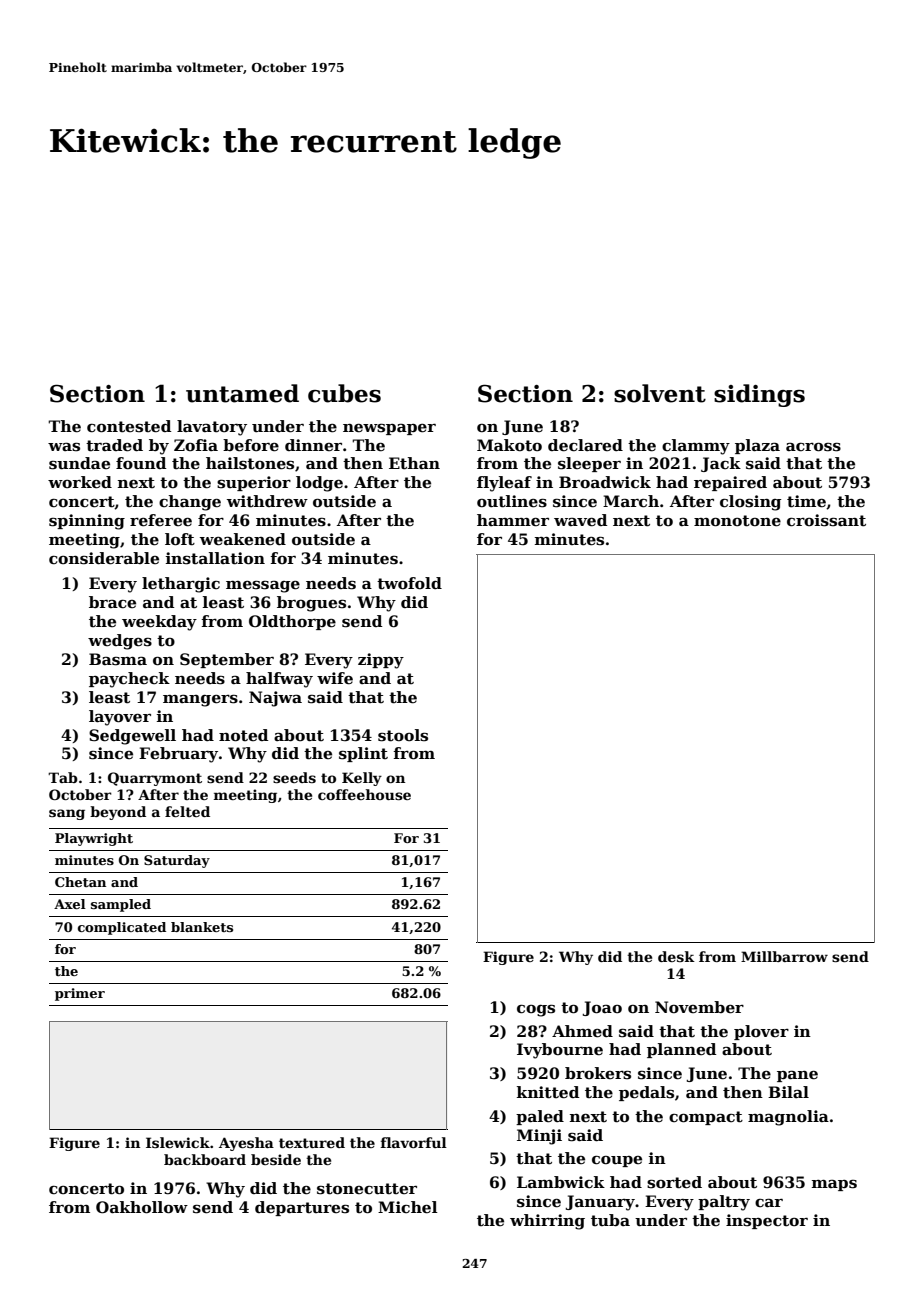 The width and height of the screenshot is (924, 1308). I want to click on complicated, so click(122, 928).
